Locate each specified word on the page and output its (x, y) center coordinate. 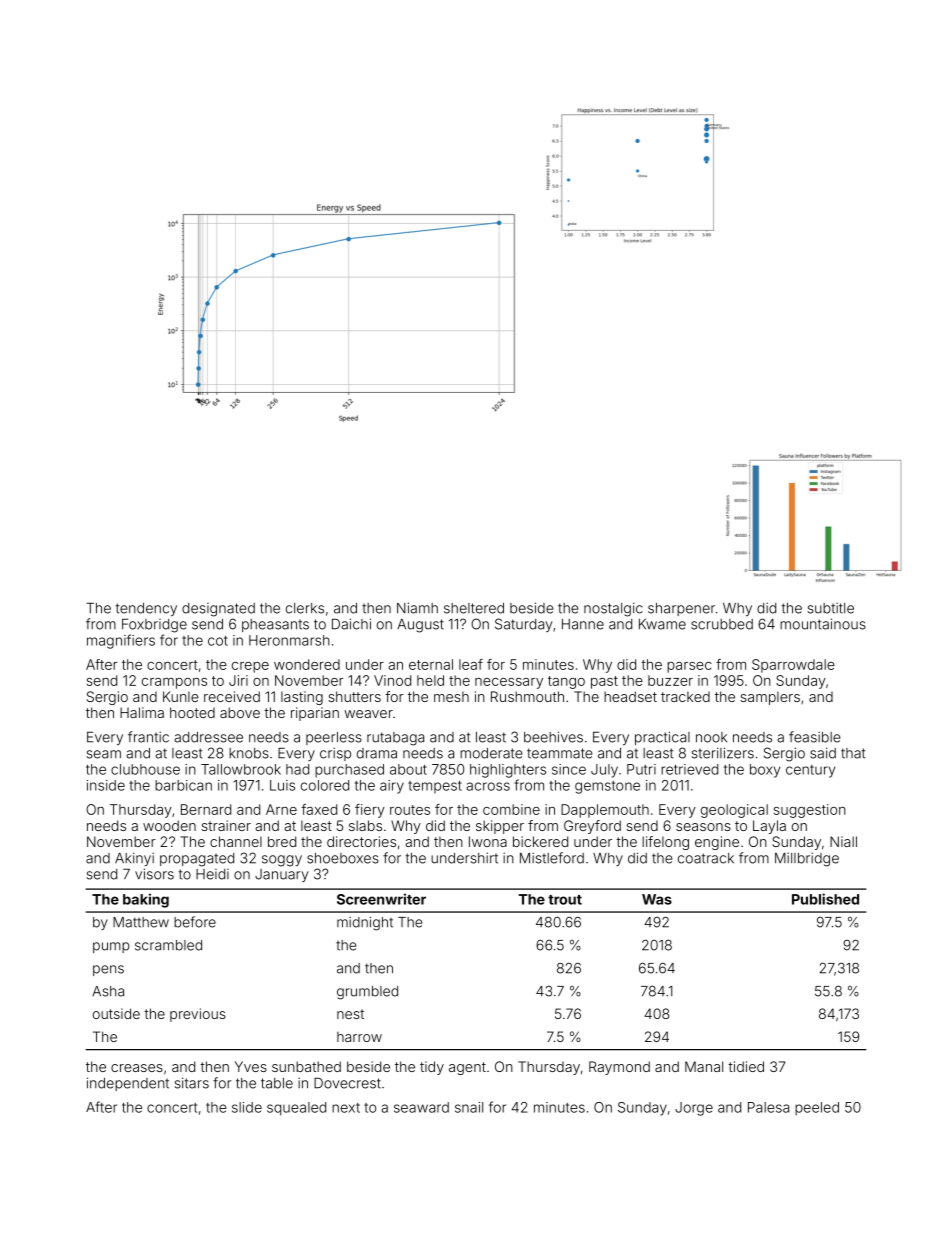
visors (154, 874)
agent (467, 1068)
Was (657, 899)
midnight (365, 924)
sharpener (681, 609)
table (277, 1083)
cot (218, 641)
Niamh (417, 608)
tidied (746, 1066)
